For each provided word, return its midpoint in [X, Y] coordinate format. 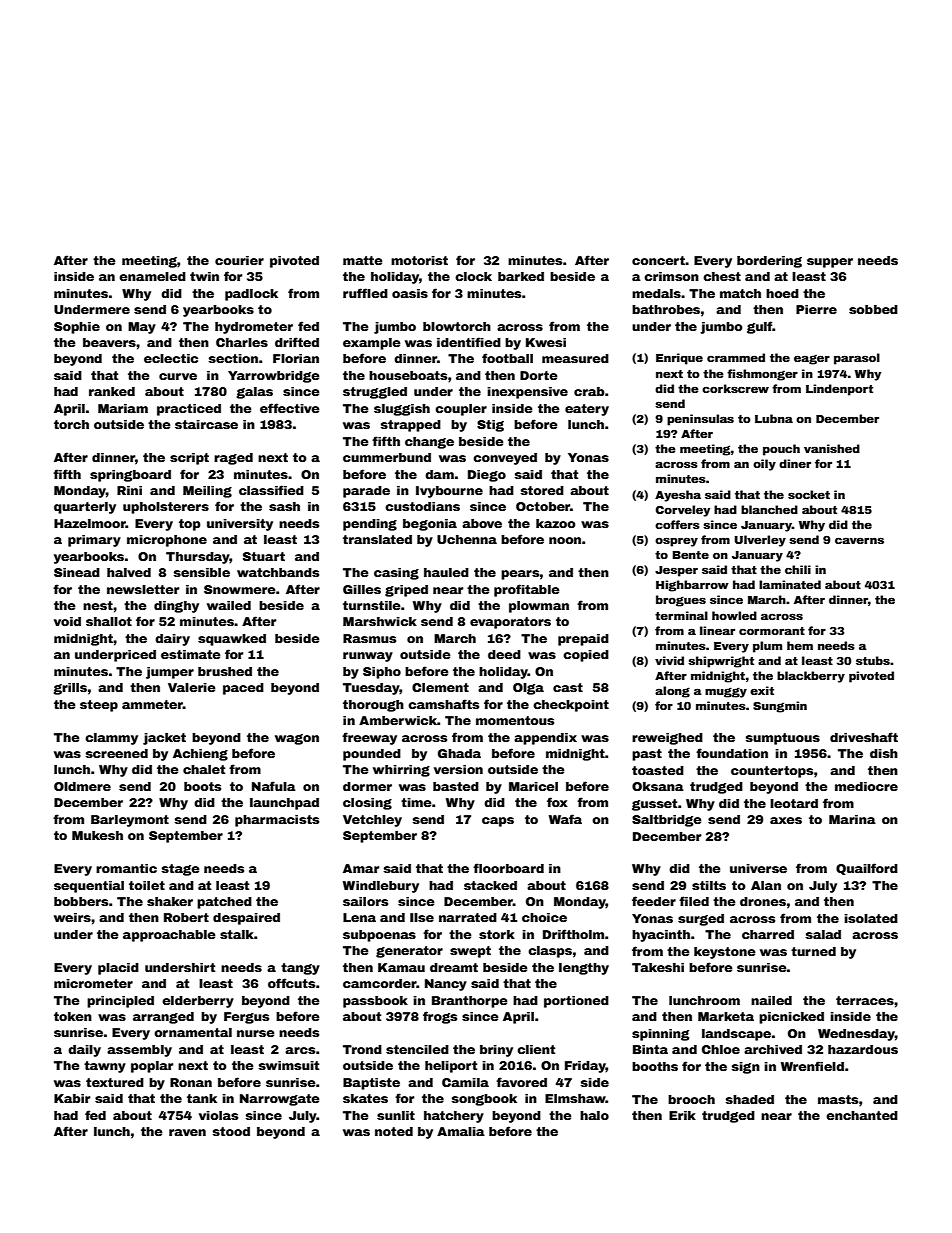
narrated [468, 917]
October [543, 506]
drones [763, 901]
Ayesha [678, 496]
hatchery [454, 1117]
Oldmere [82, 786]
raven [187, 1132]
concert [659, 260]
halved [129, 572]
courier [239, 260]
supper [830, 263]
